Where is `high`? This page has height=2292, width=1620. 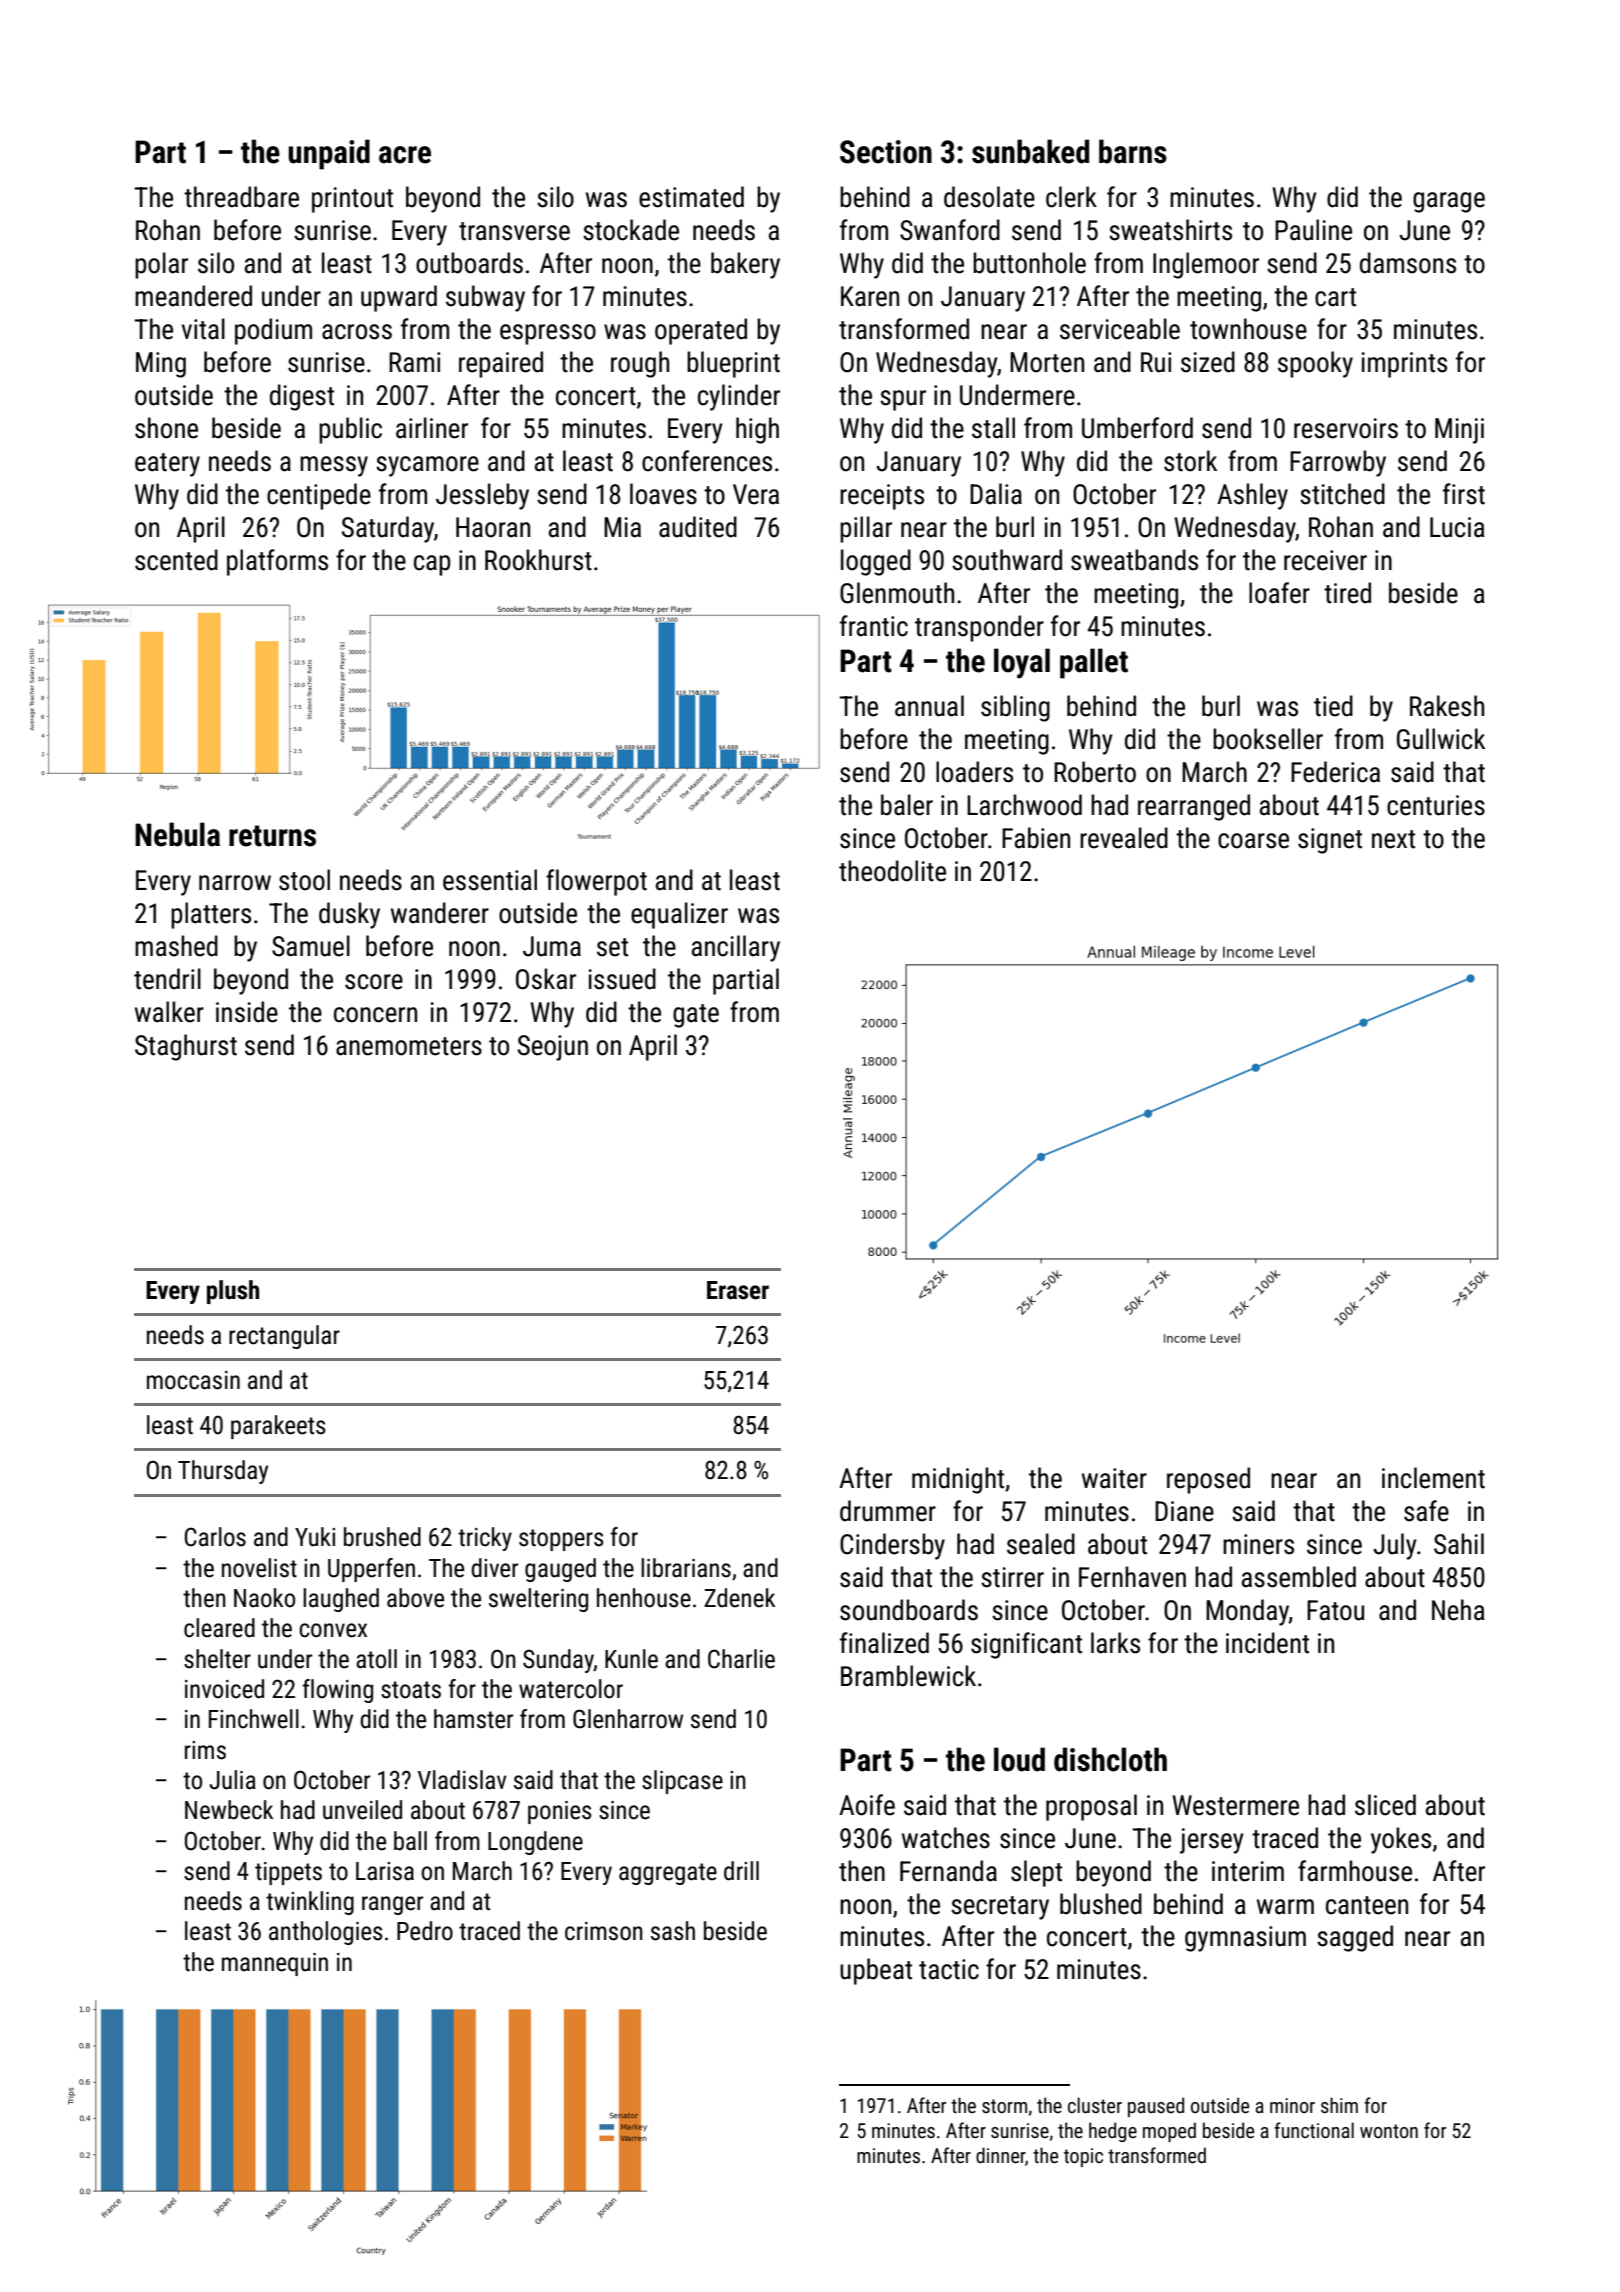
high is located at coordinates (757, 430).
